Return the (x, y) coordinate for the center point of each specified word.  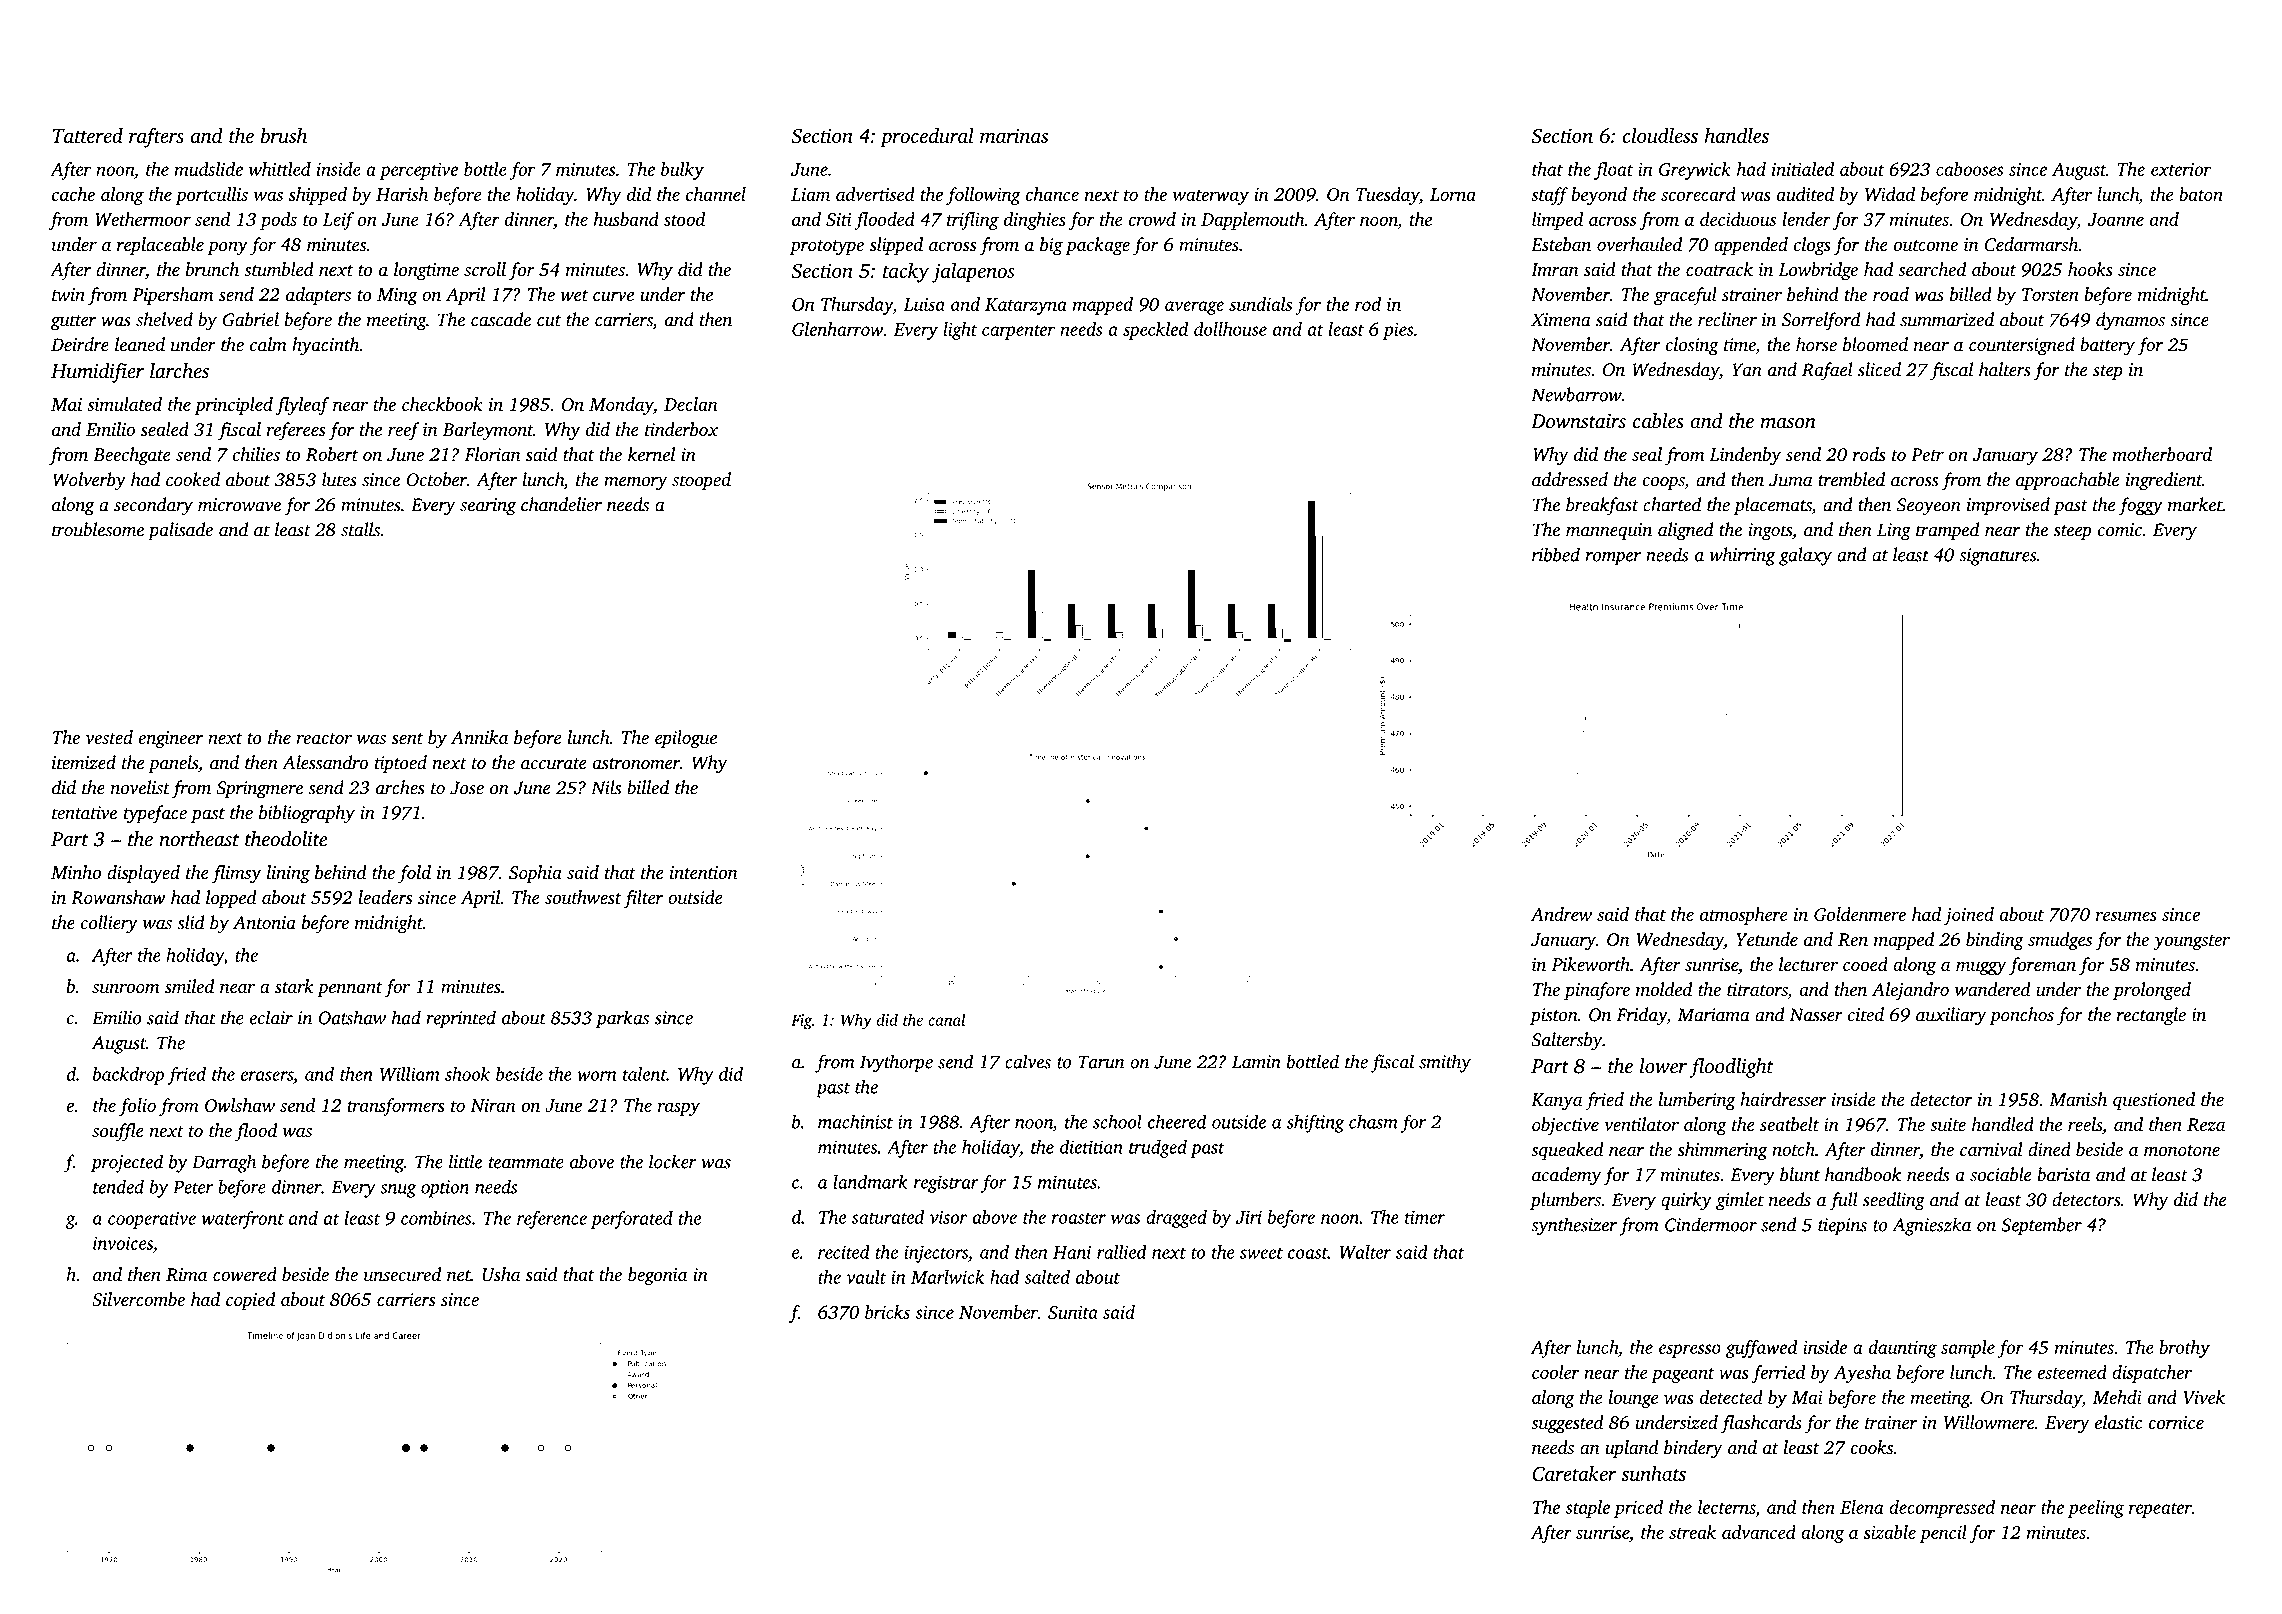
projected (127, 1163)
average (1194, 308)
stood (684, 219)
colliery (109, 924)
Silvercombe (138, 1299)
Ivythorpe (896, 1063)
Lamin (1256, 1062)
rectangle (2151, 1016)
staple (1588, 1509)
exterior (2181, 169)
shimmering (1723, 1151)
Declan (691, 404)
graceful (1685, 296)
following (983, 196)
